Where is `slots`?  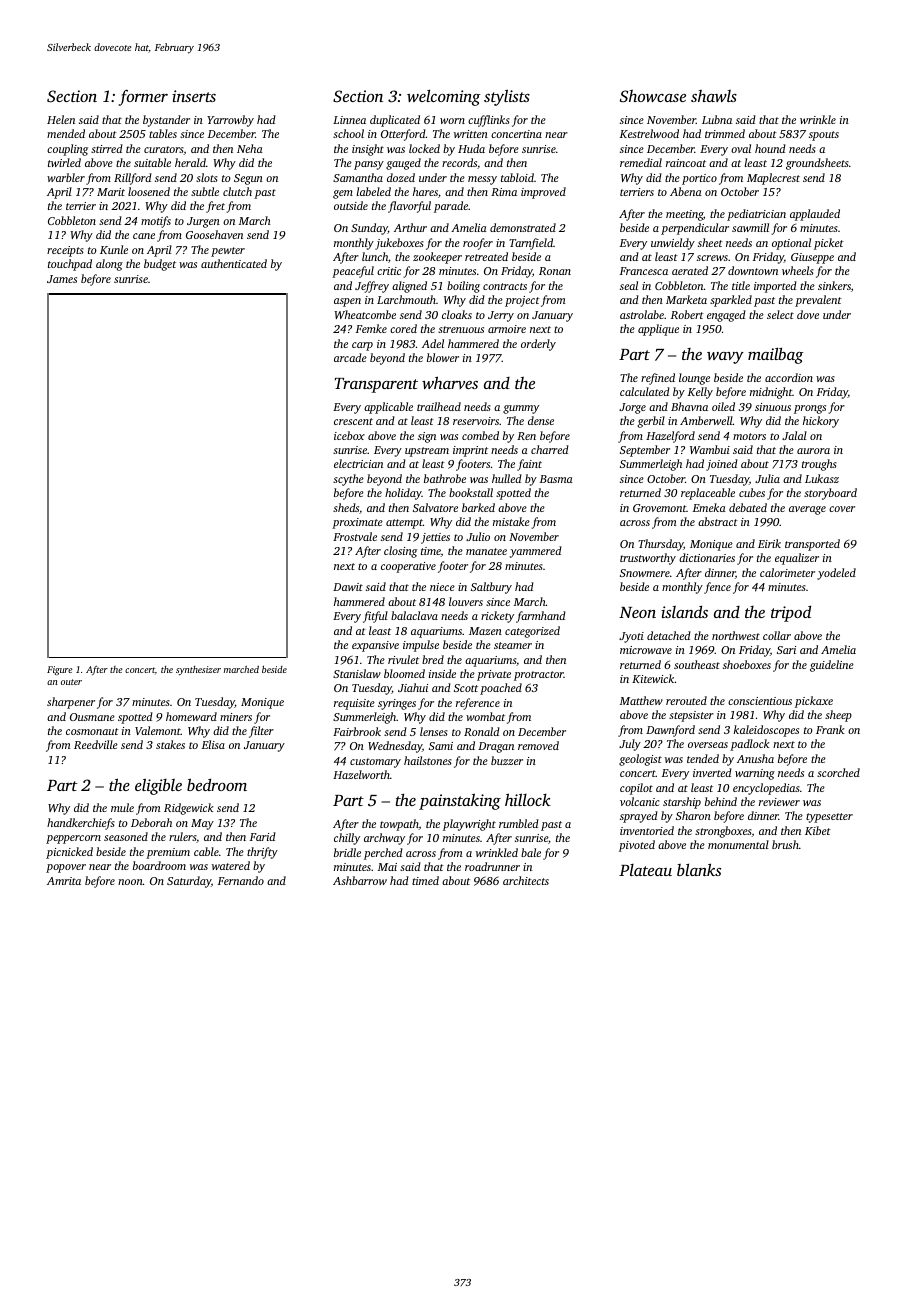
slots is located at coordinates (207, 177).
